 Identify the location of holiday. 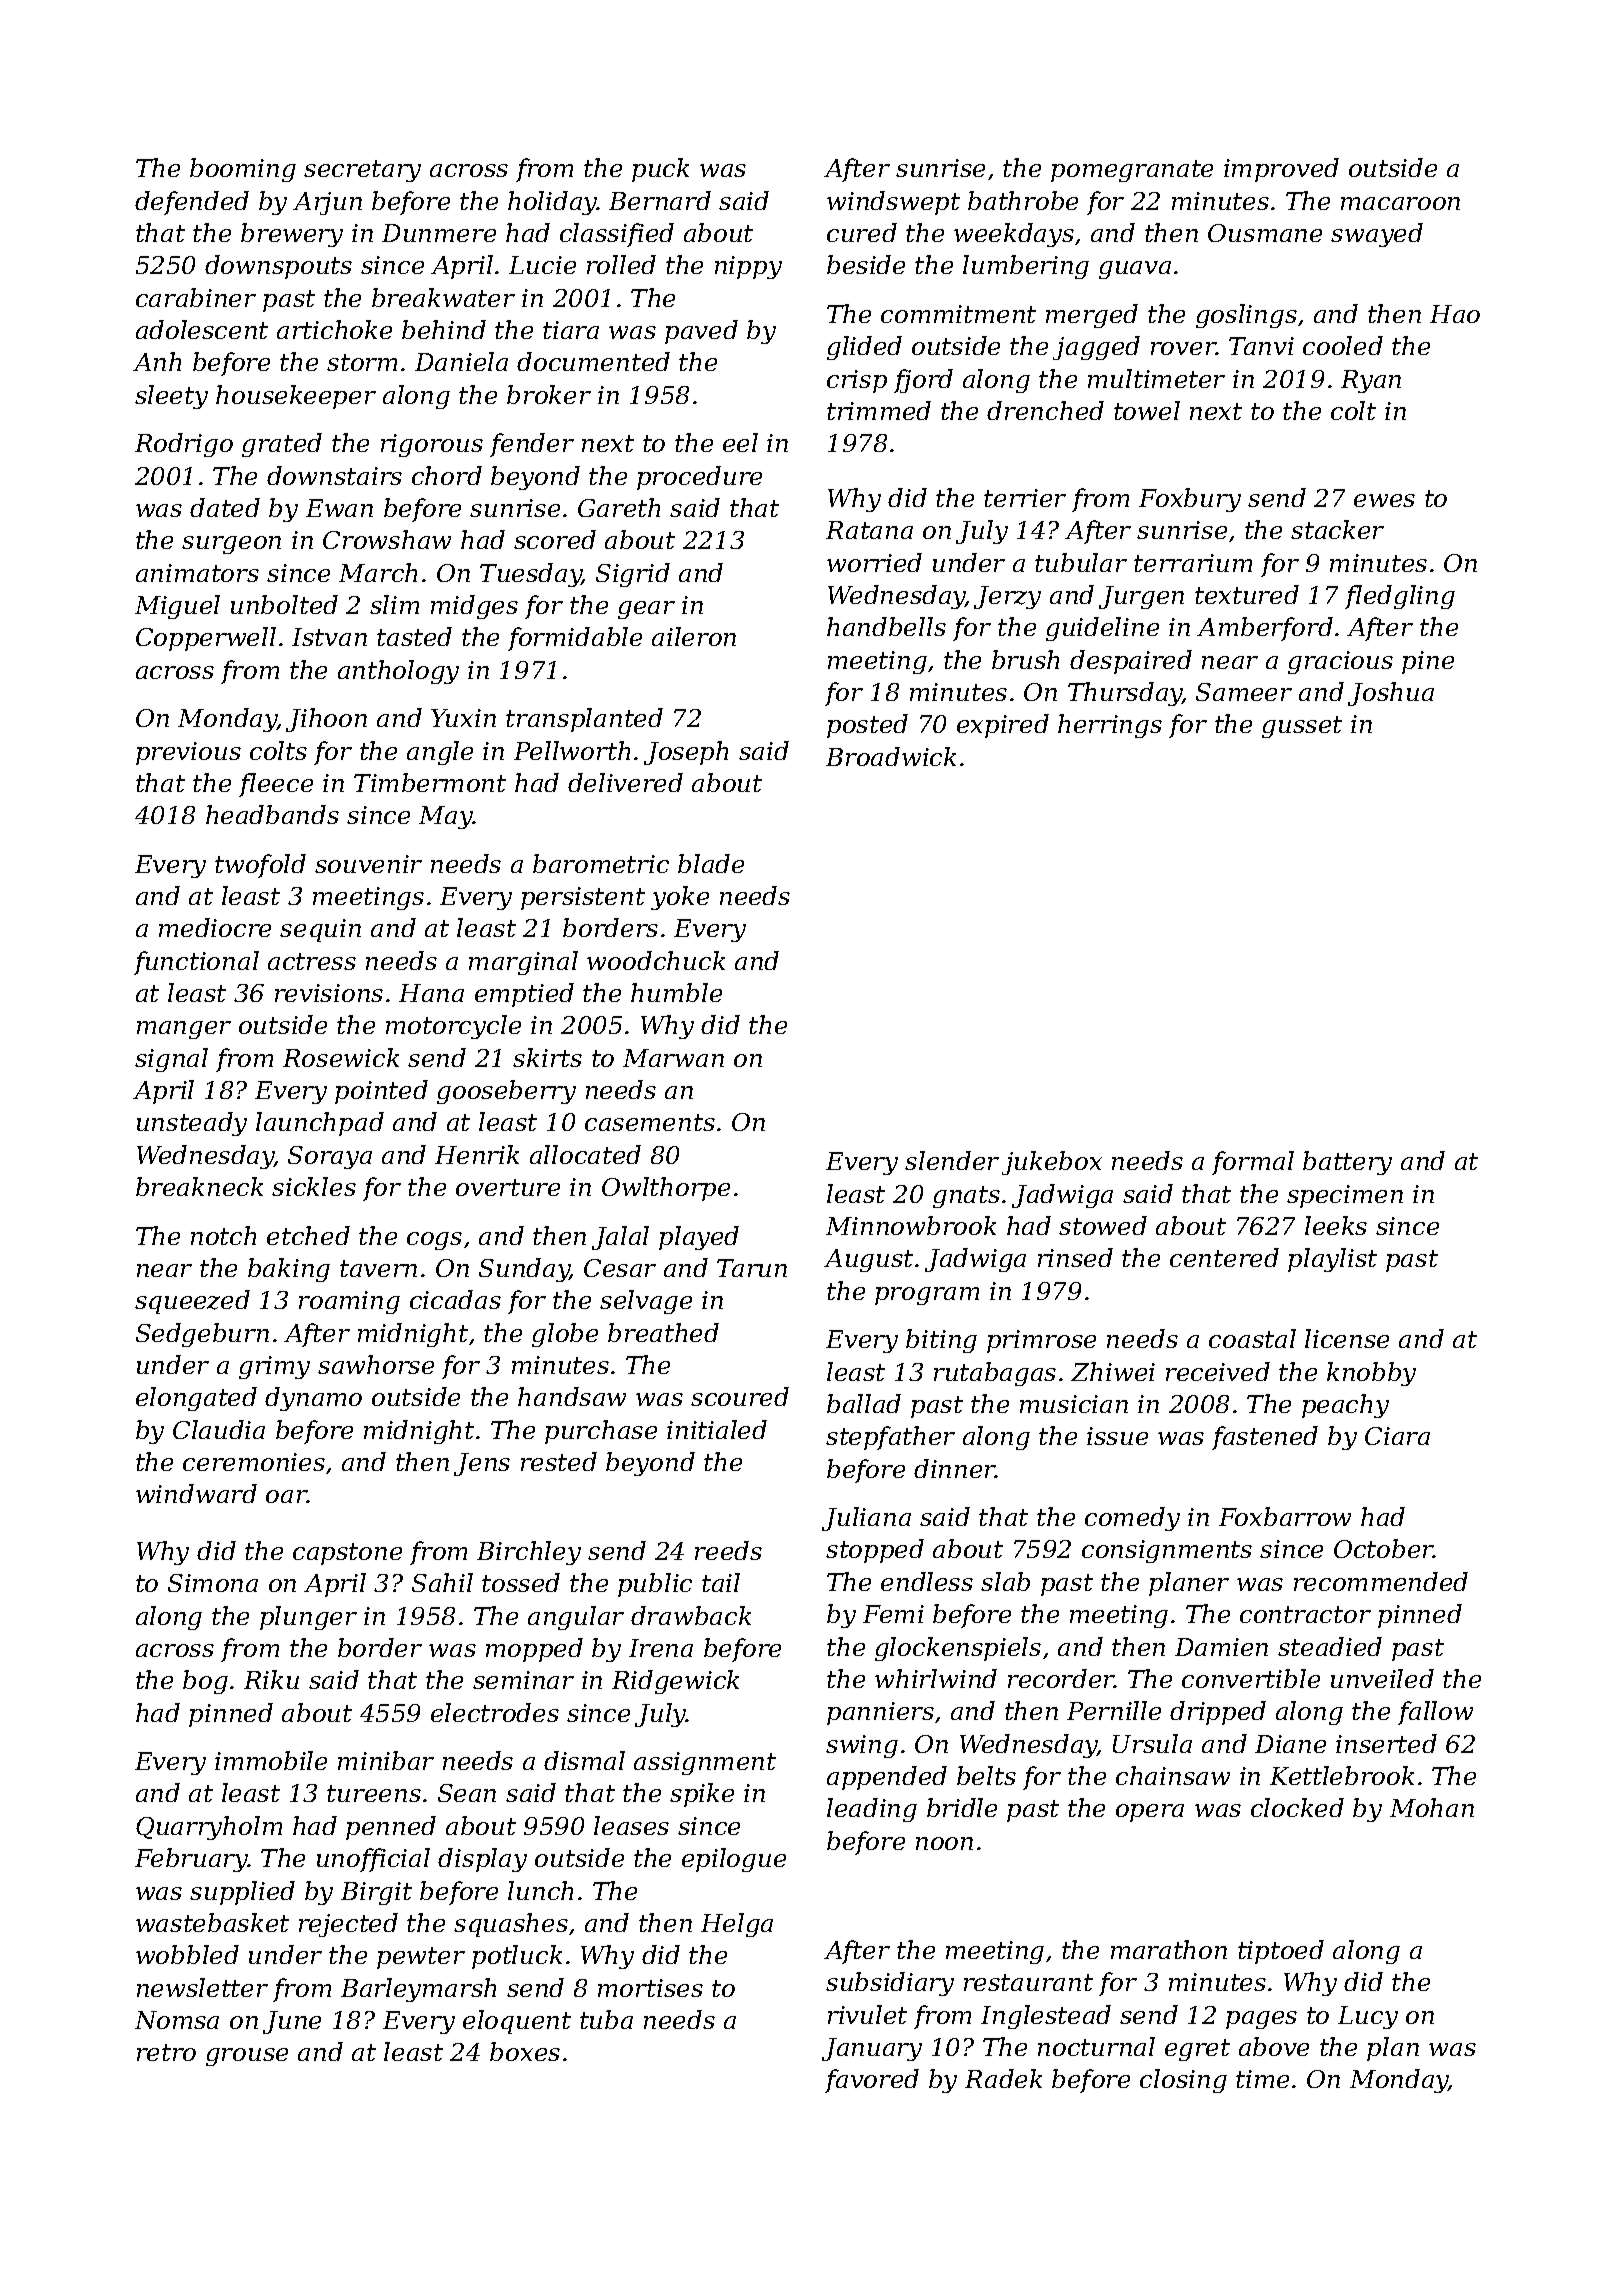
(552, 203).
